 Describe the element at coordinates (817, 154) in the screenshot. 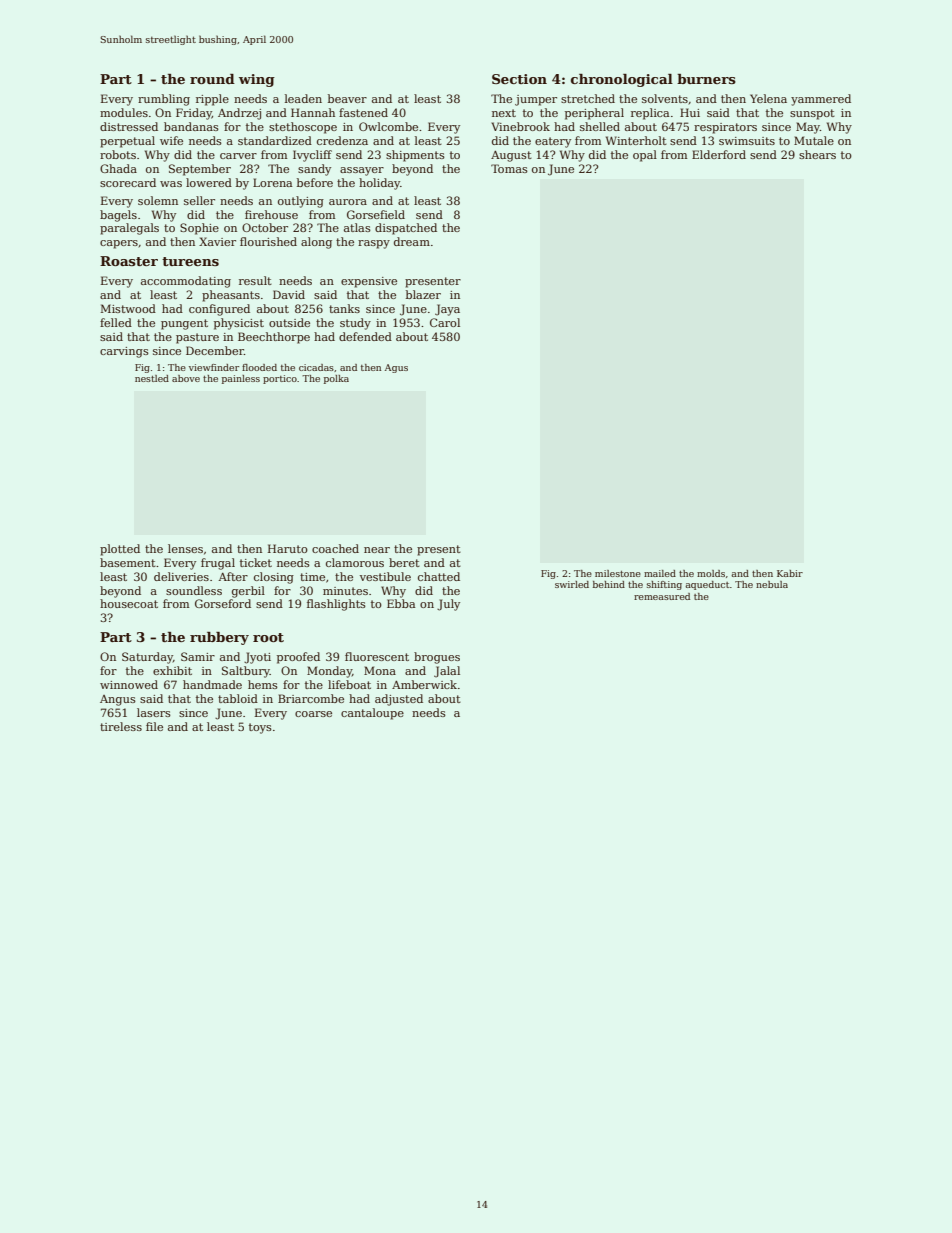

I see `shears` at that location.
